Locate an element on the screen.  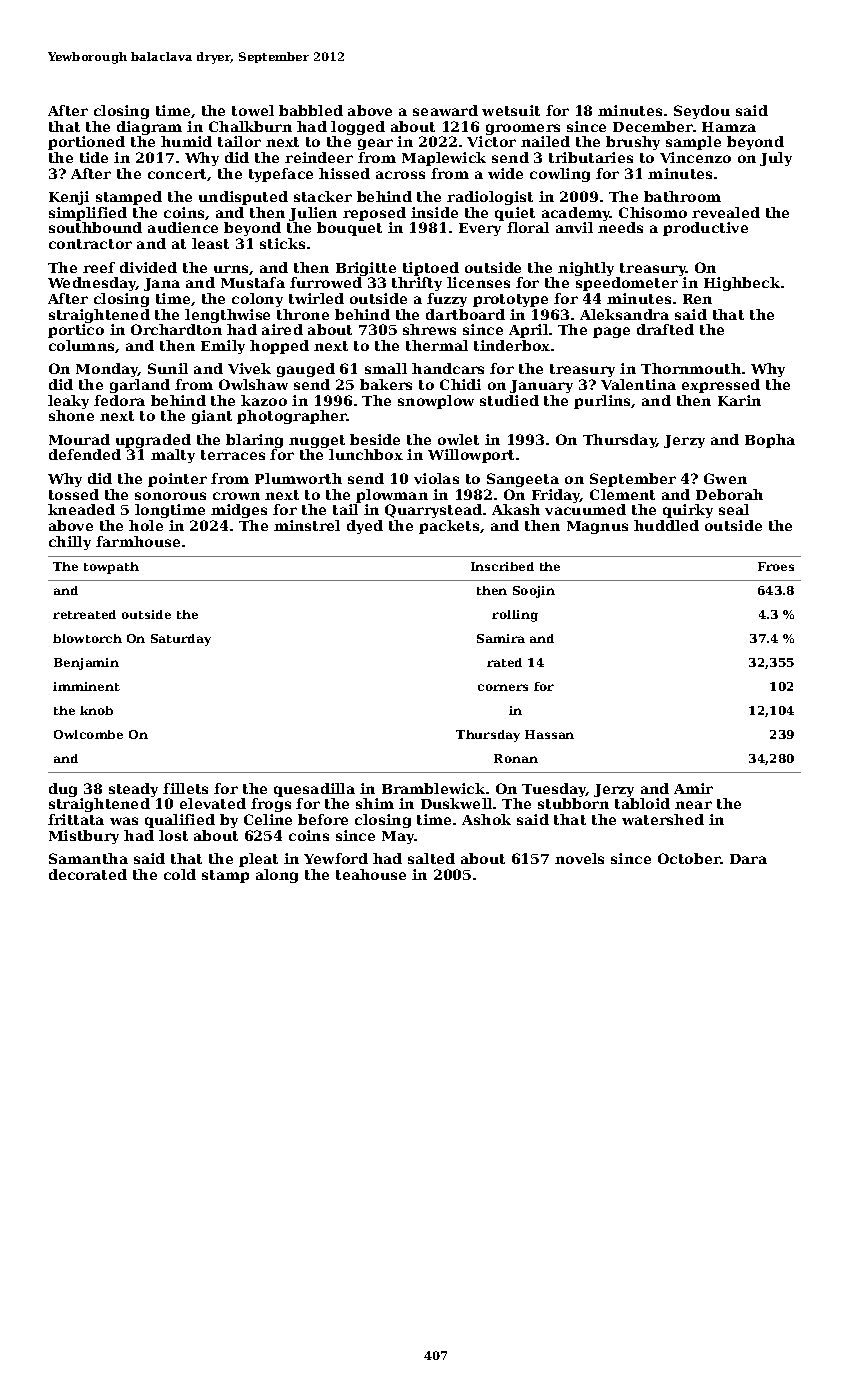
shrews is located at coordinates (429, 329).
